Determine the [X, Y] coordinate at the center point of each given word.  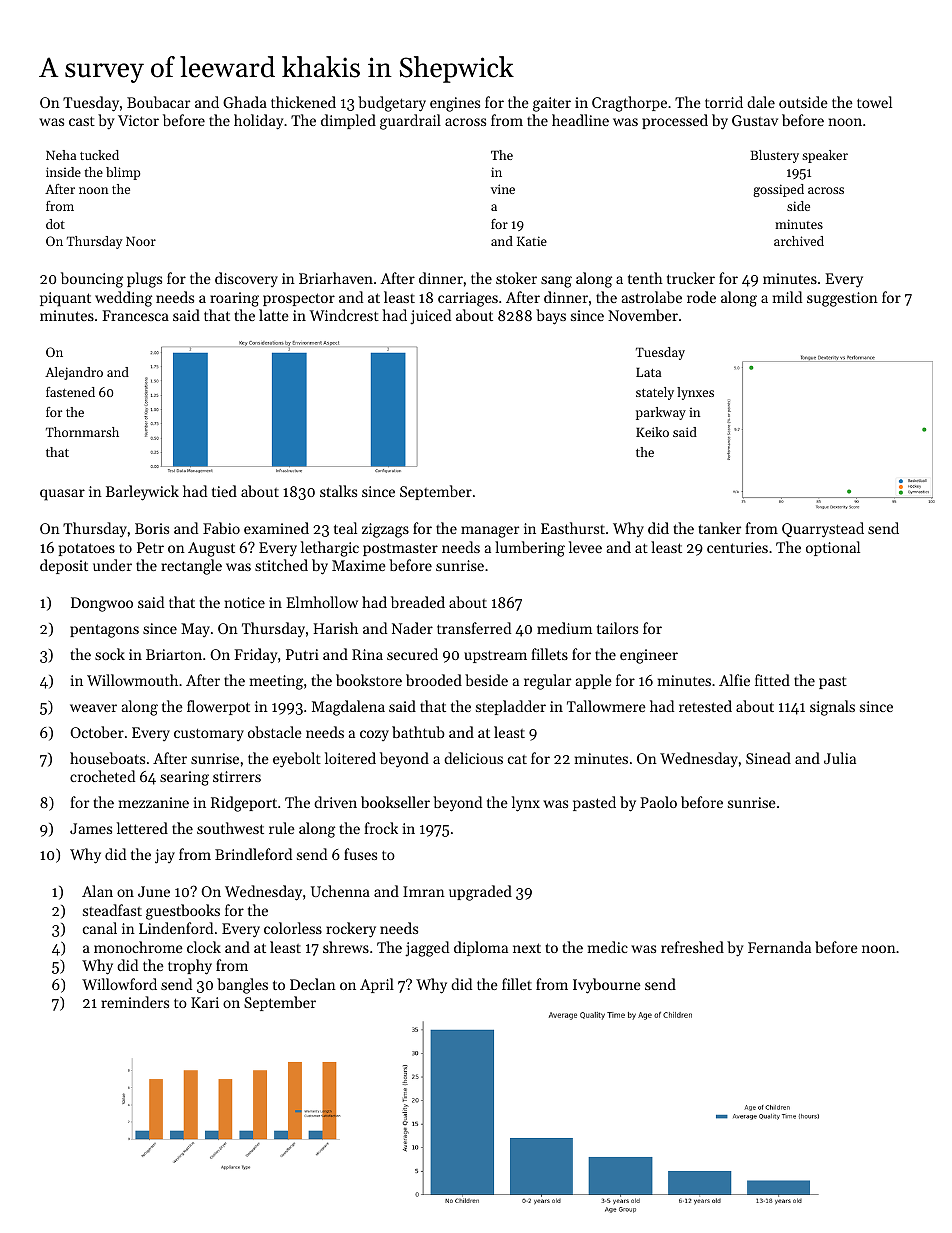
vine [503, 189]
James [91, 828]
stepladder [511, 707]
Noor [141, 241]
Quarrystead [823, 530]
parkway [661, 413]
